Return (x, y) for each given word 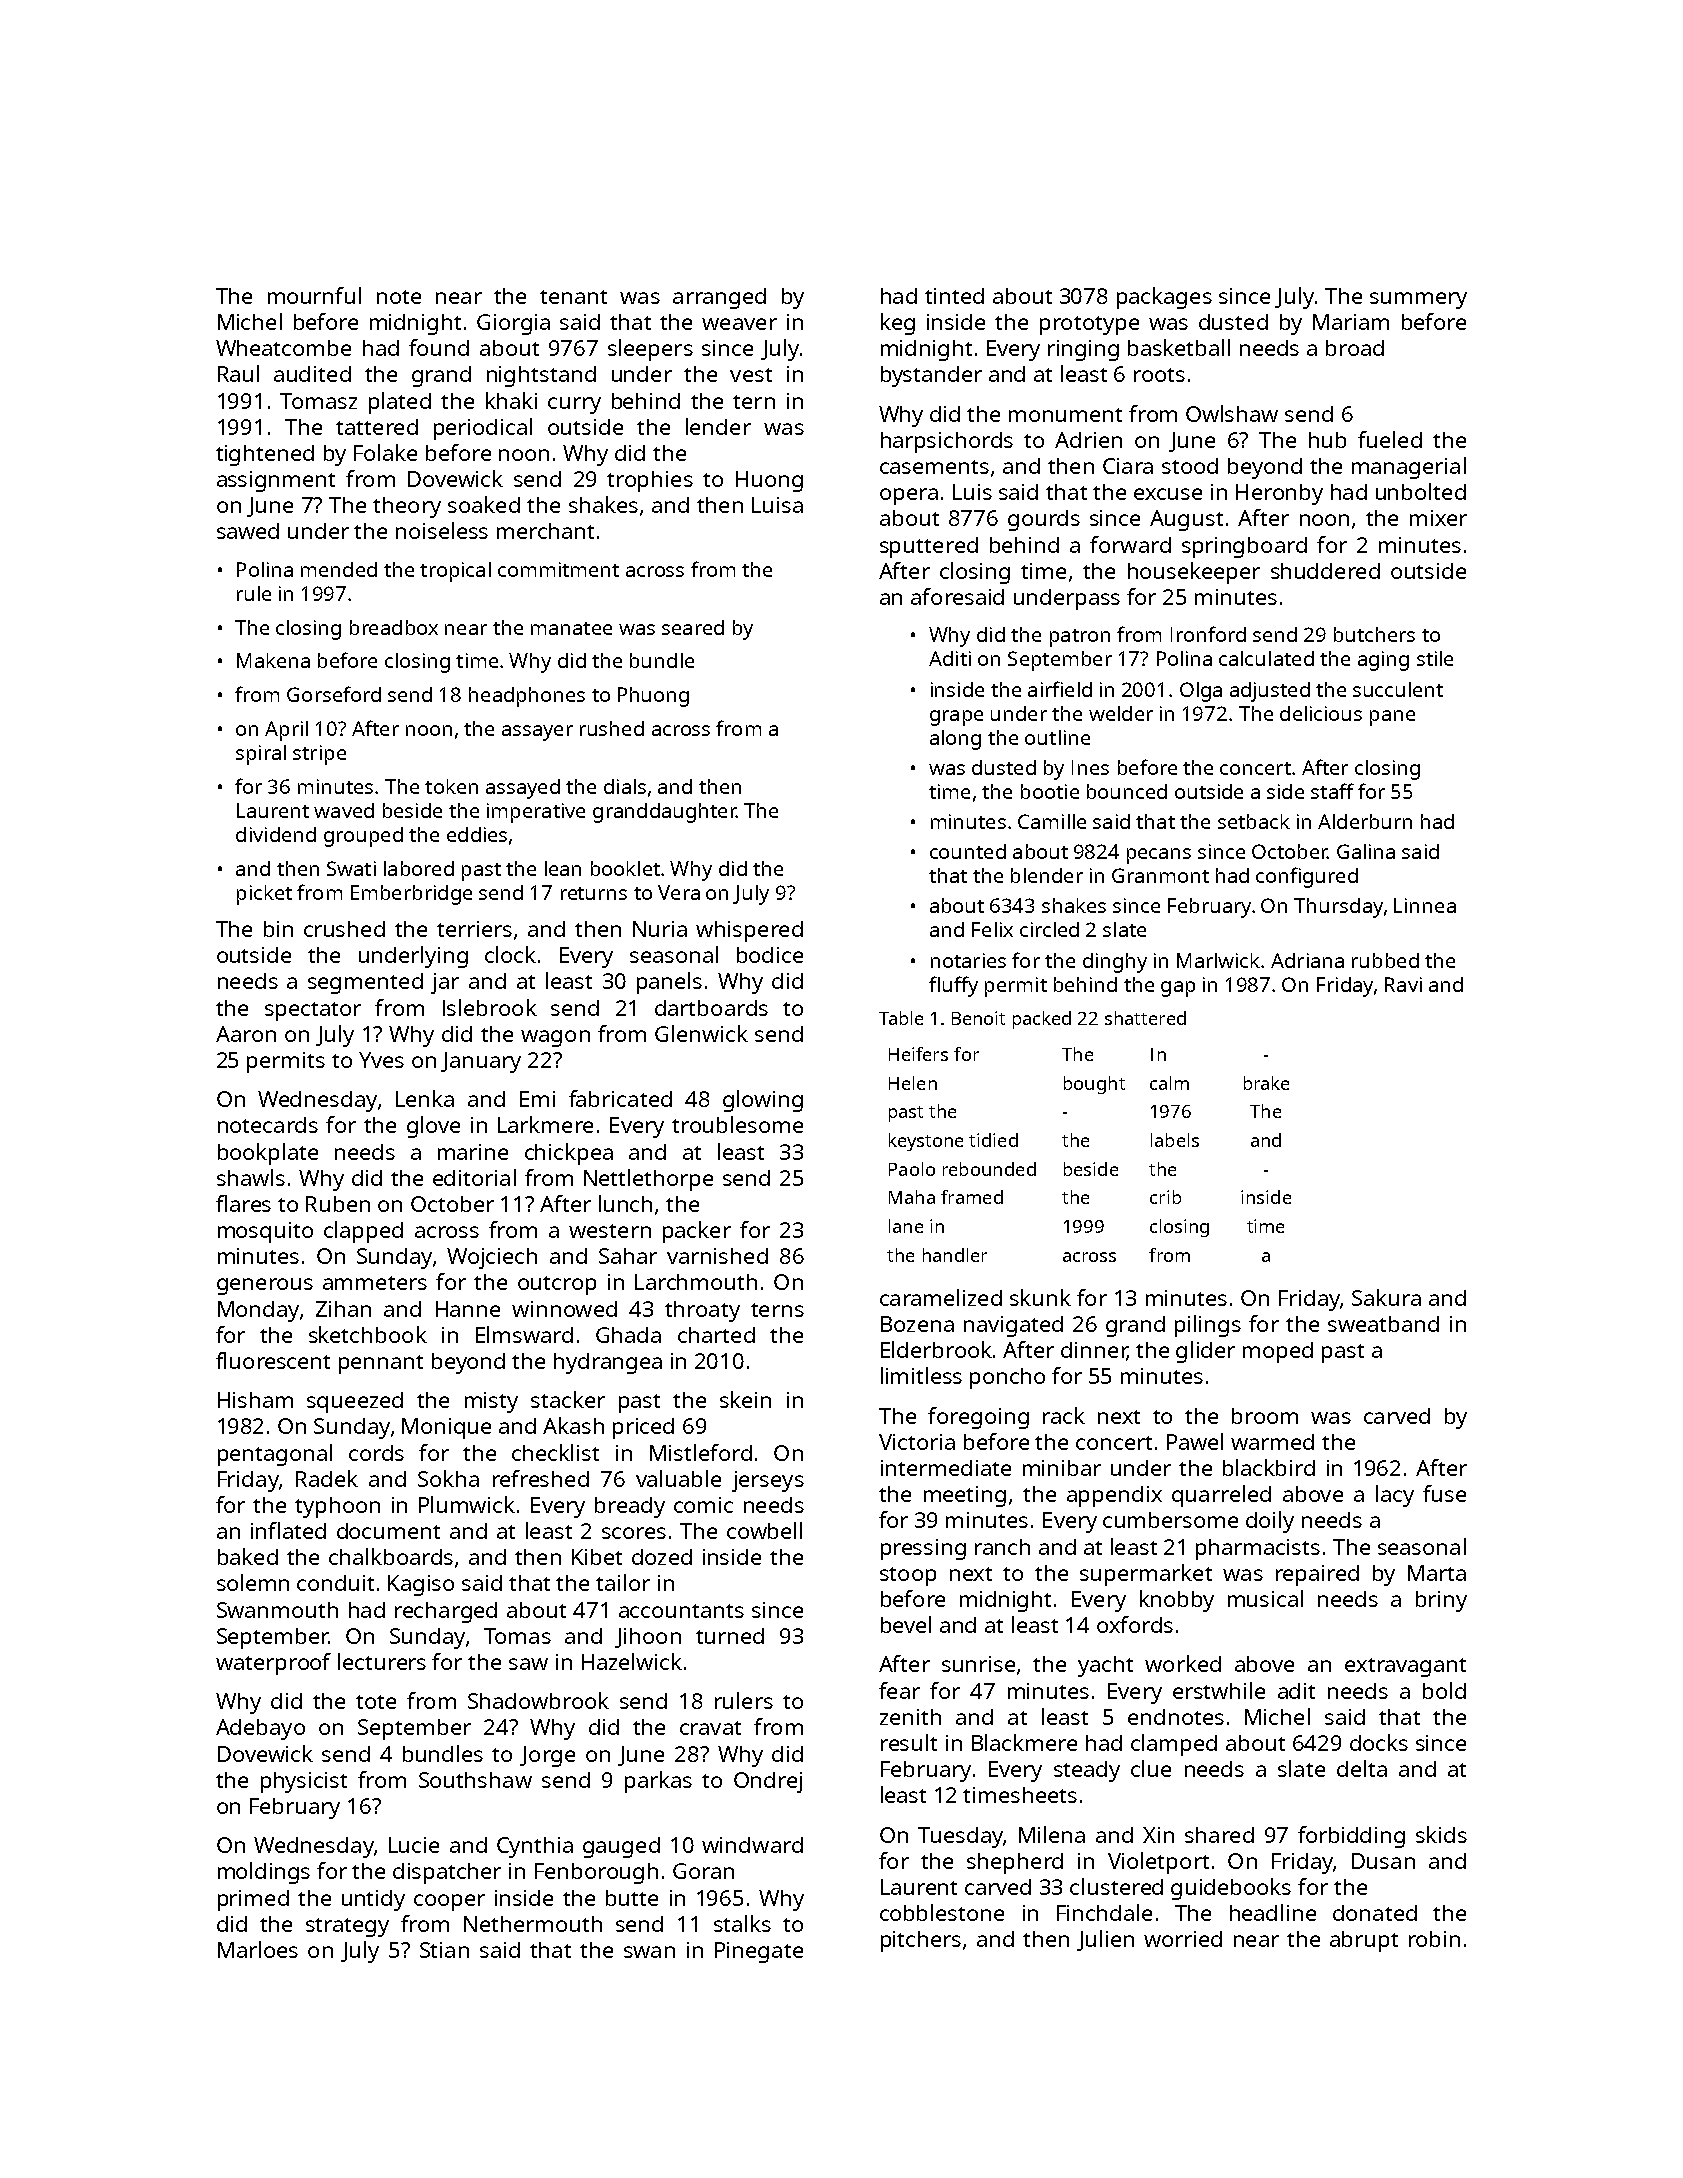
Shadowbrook (538, 1700)
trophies (650, 481)
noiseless (442, 530)
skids (1441, 1834)
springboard (1244, 547)
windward (752, 1845)
